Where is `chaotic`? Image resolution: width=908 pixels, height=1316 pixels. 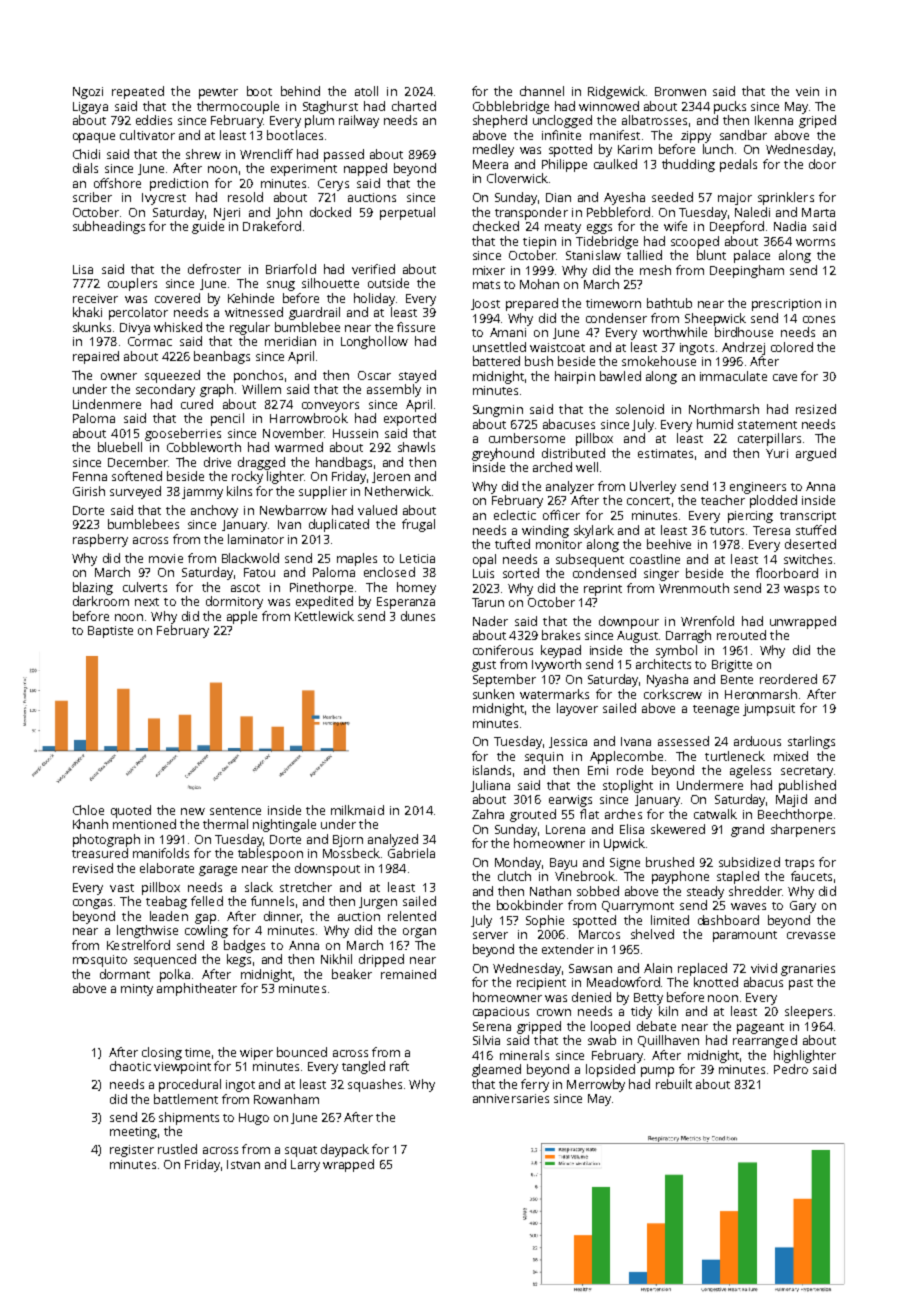 chaotic is located at coordinates (130, 1066).
